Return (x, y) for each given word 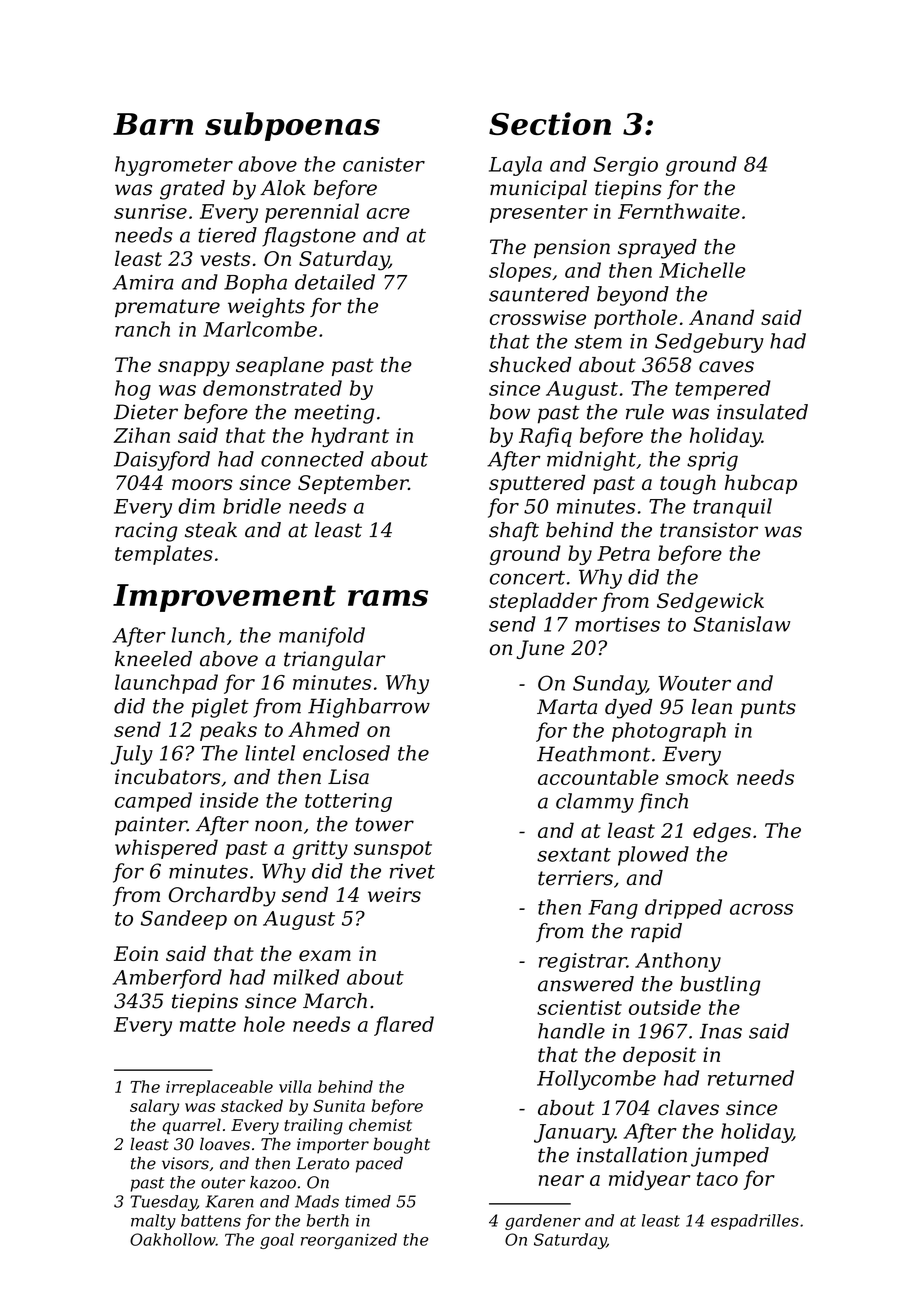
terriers (575, 878)
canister (384, 164)
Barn (153, 124)
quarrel (191, 1126)
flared (404, 1026)
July (132, 755)
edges (722, 832)
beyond (633, 296)
